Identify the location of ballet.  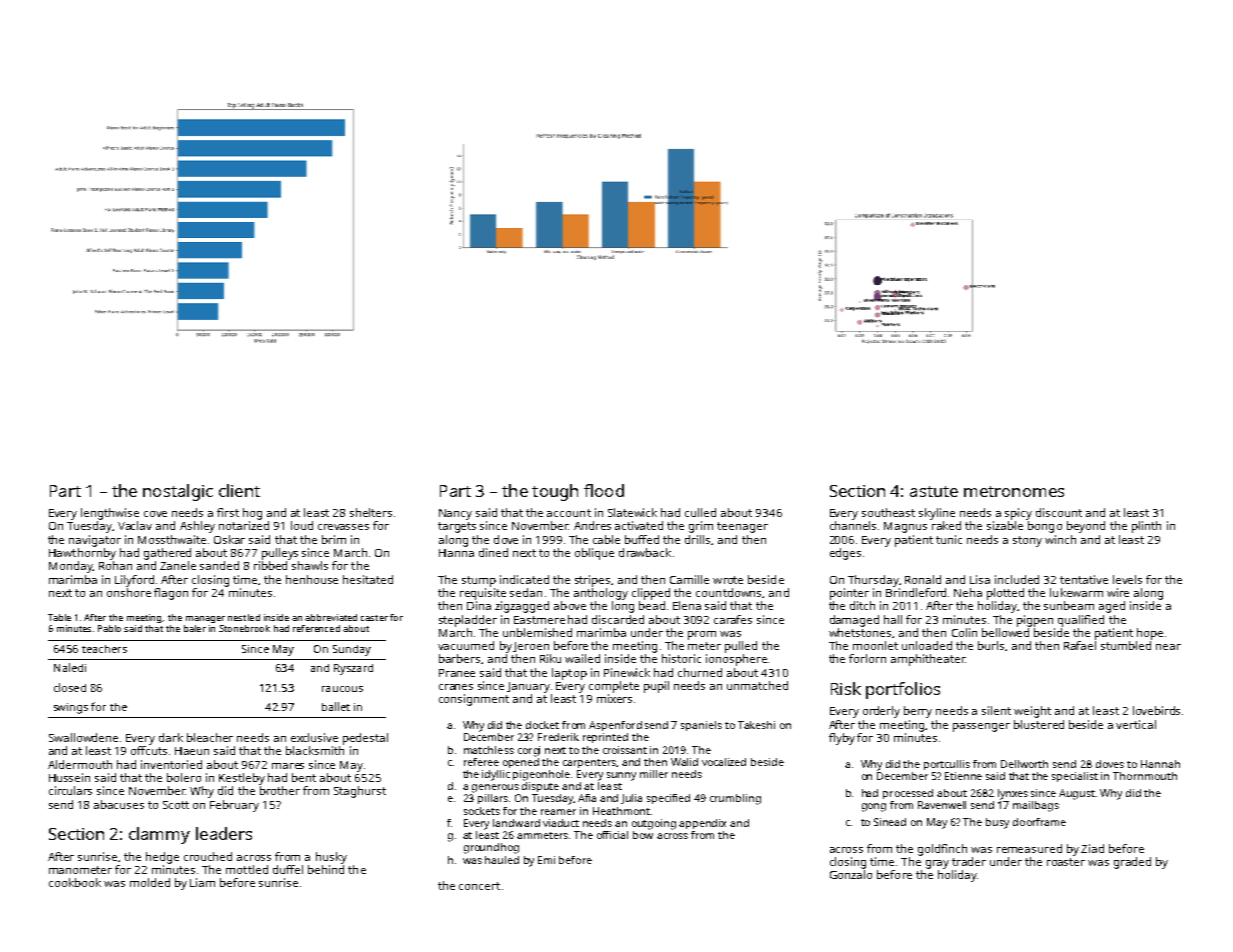
(336, 706).
